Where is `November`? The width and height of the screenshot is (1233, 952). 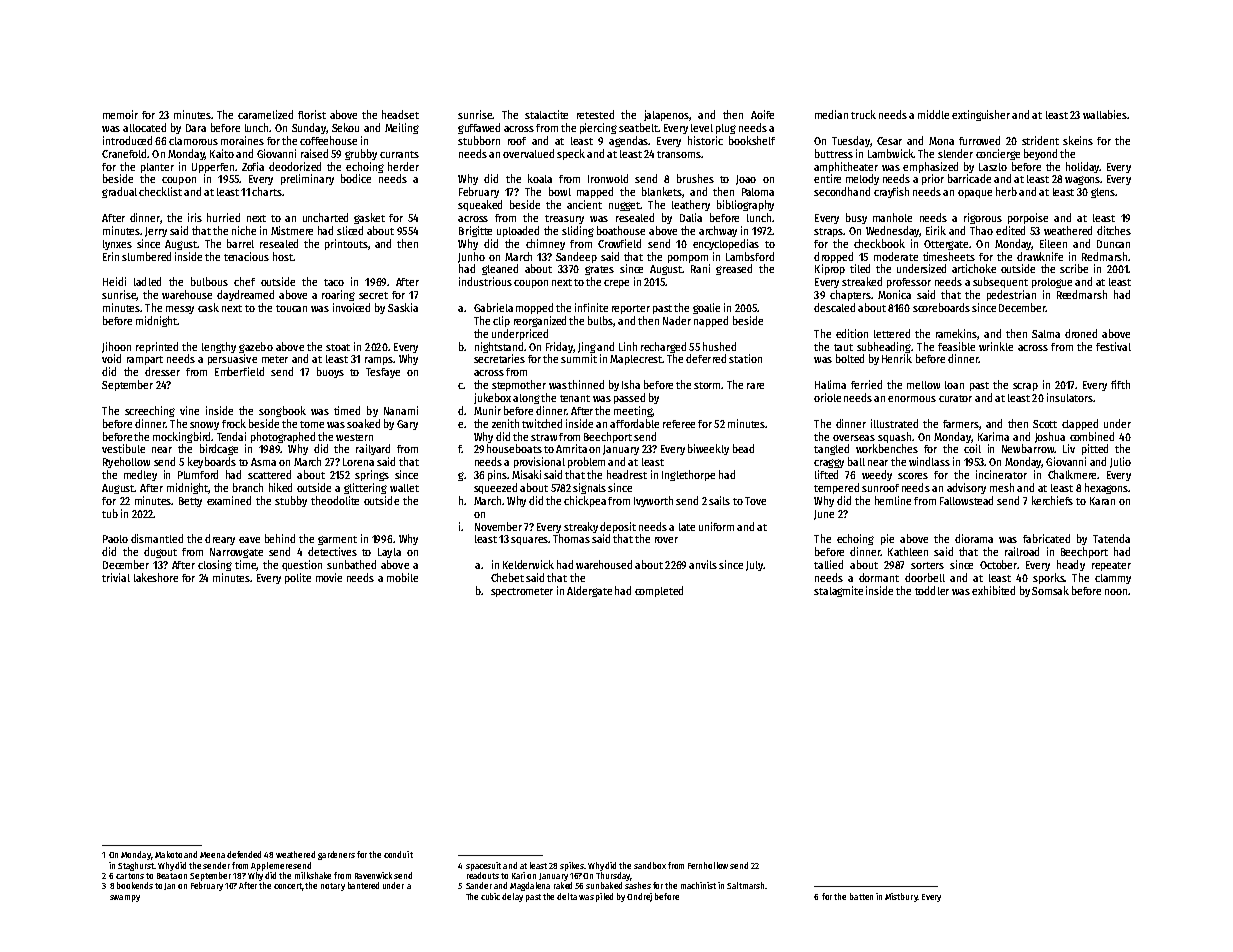
November is located at coordinates (498, 526).
